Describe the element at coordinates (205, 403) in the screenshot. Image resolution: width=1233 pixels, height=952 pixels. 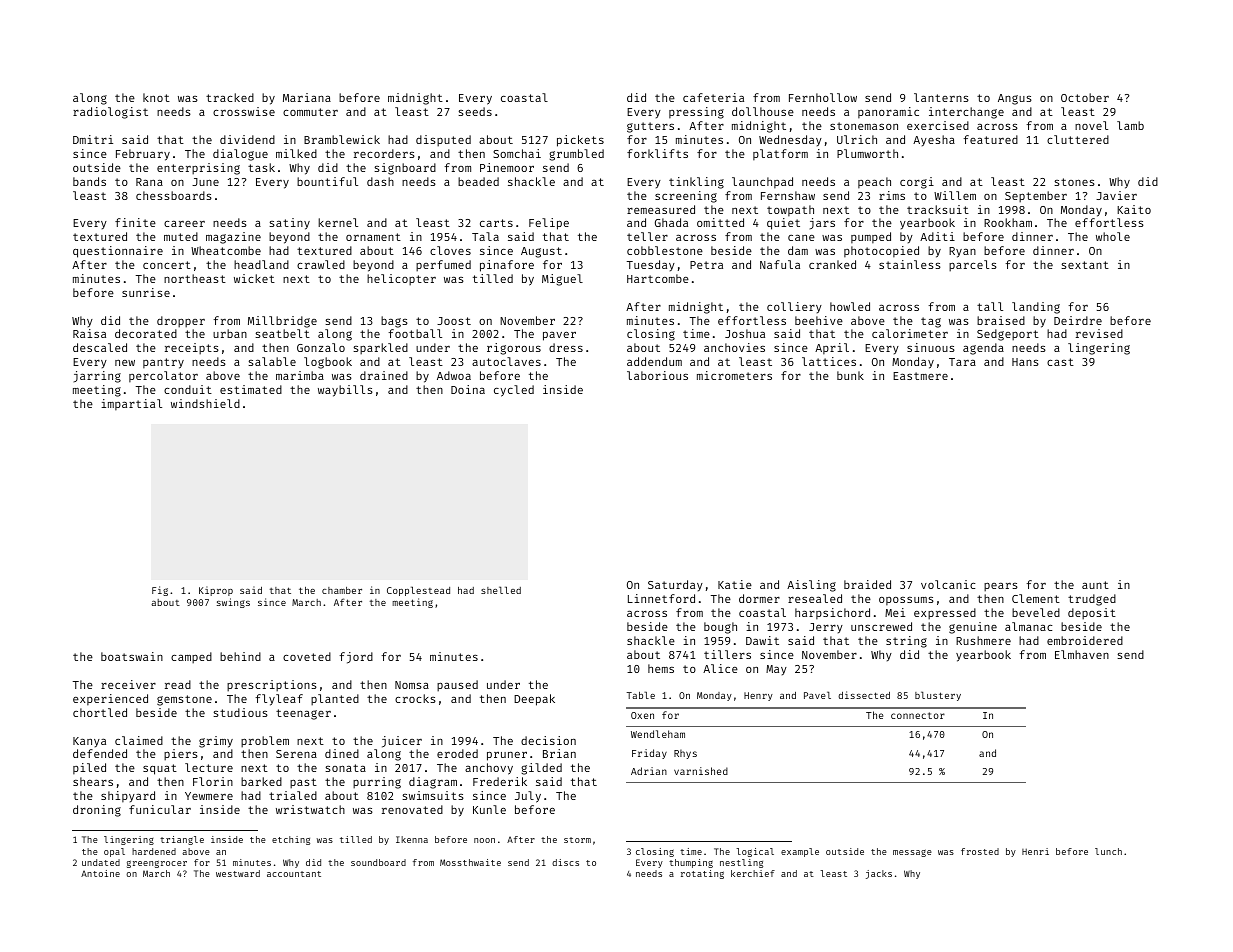
I see `windshield` at that location.
